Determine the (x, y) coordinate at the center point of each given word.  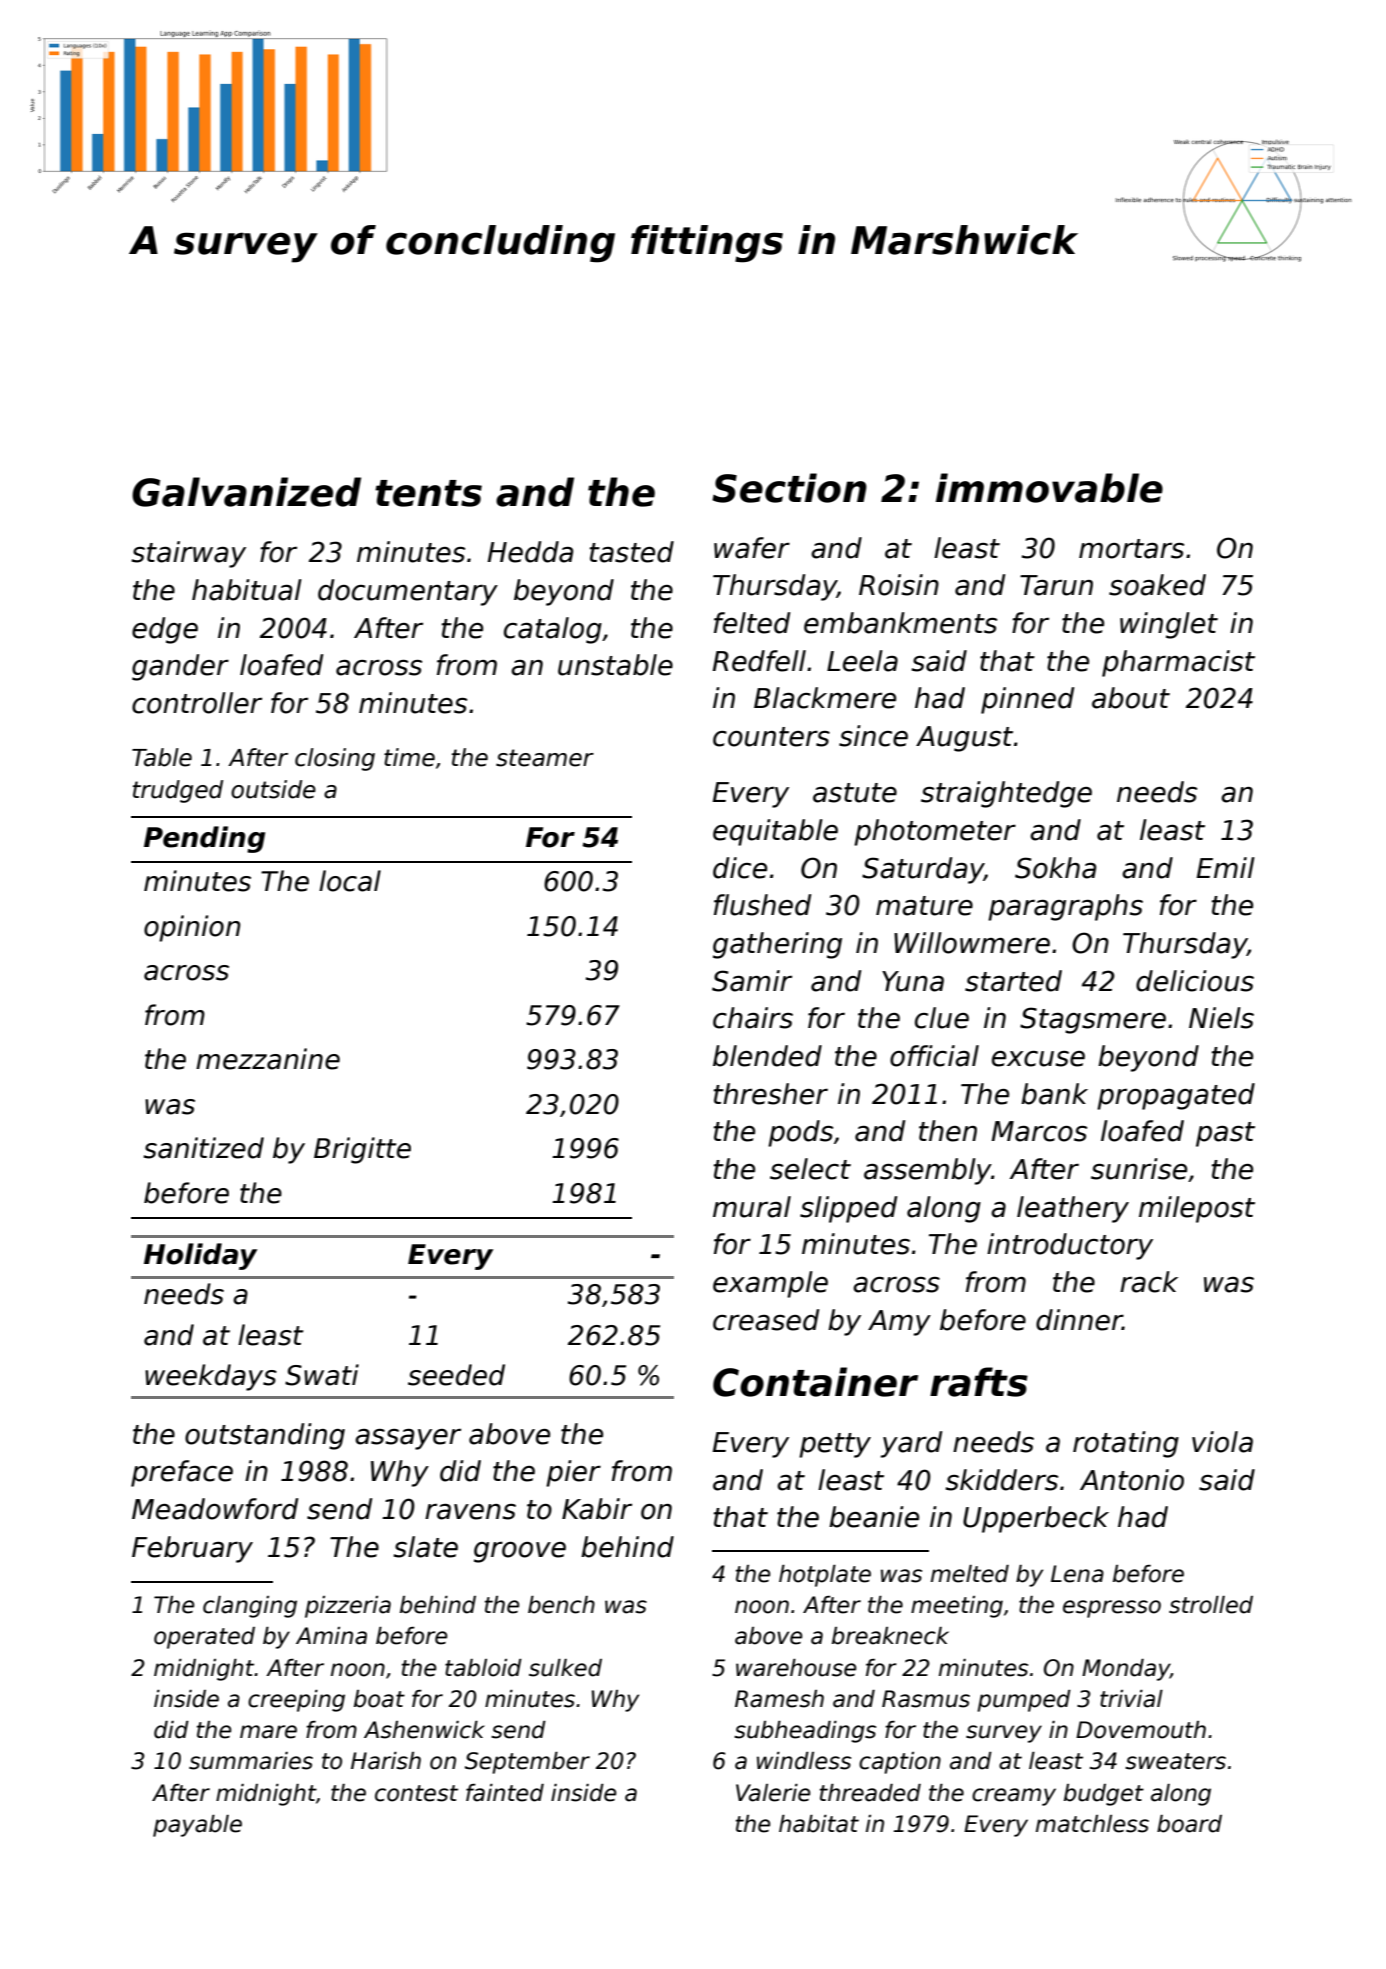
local (350, 881)
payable (197, 1826)
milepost (1197, 1209)
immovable (1049, 488)
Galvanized (246, 492)
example (770, 1284)
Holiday (200, 1256)
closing (335, 759)
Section (789, 488)
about (1131, 698)
